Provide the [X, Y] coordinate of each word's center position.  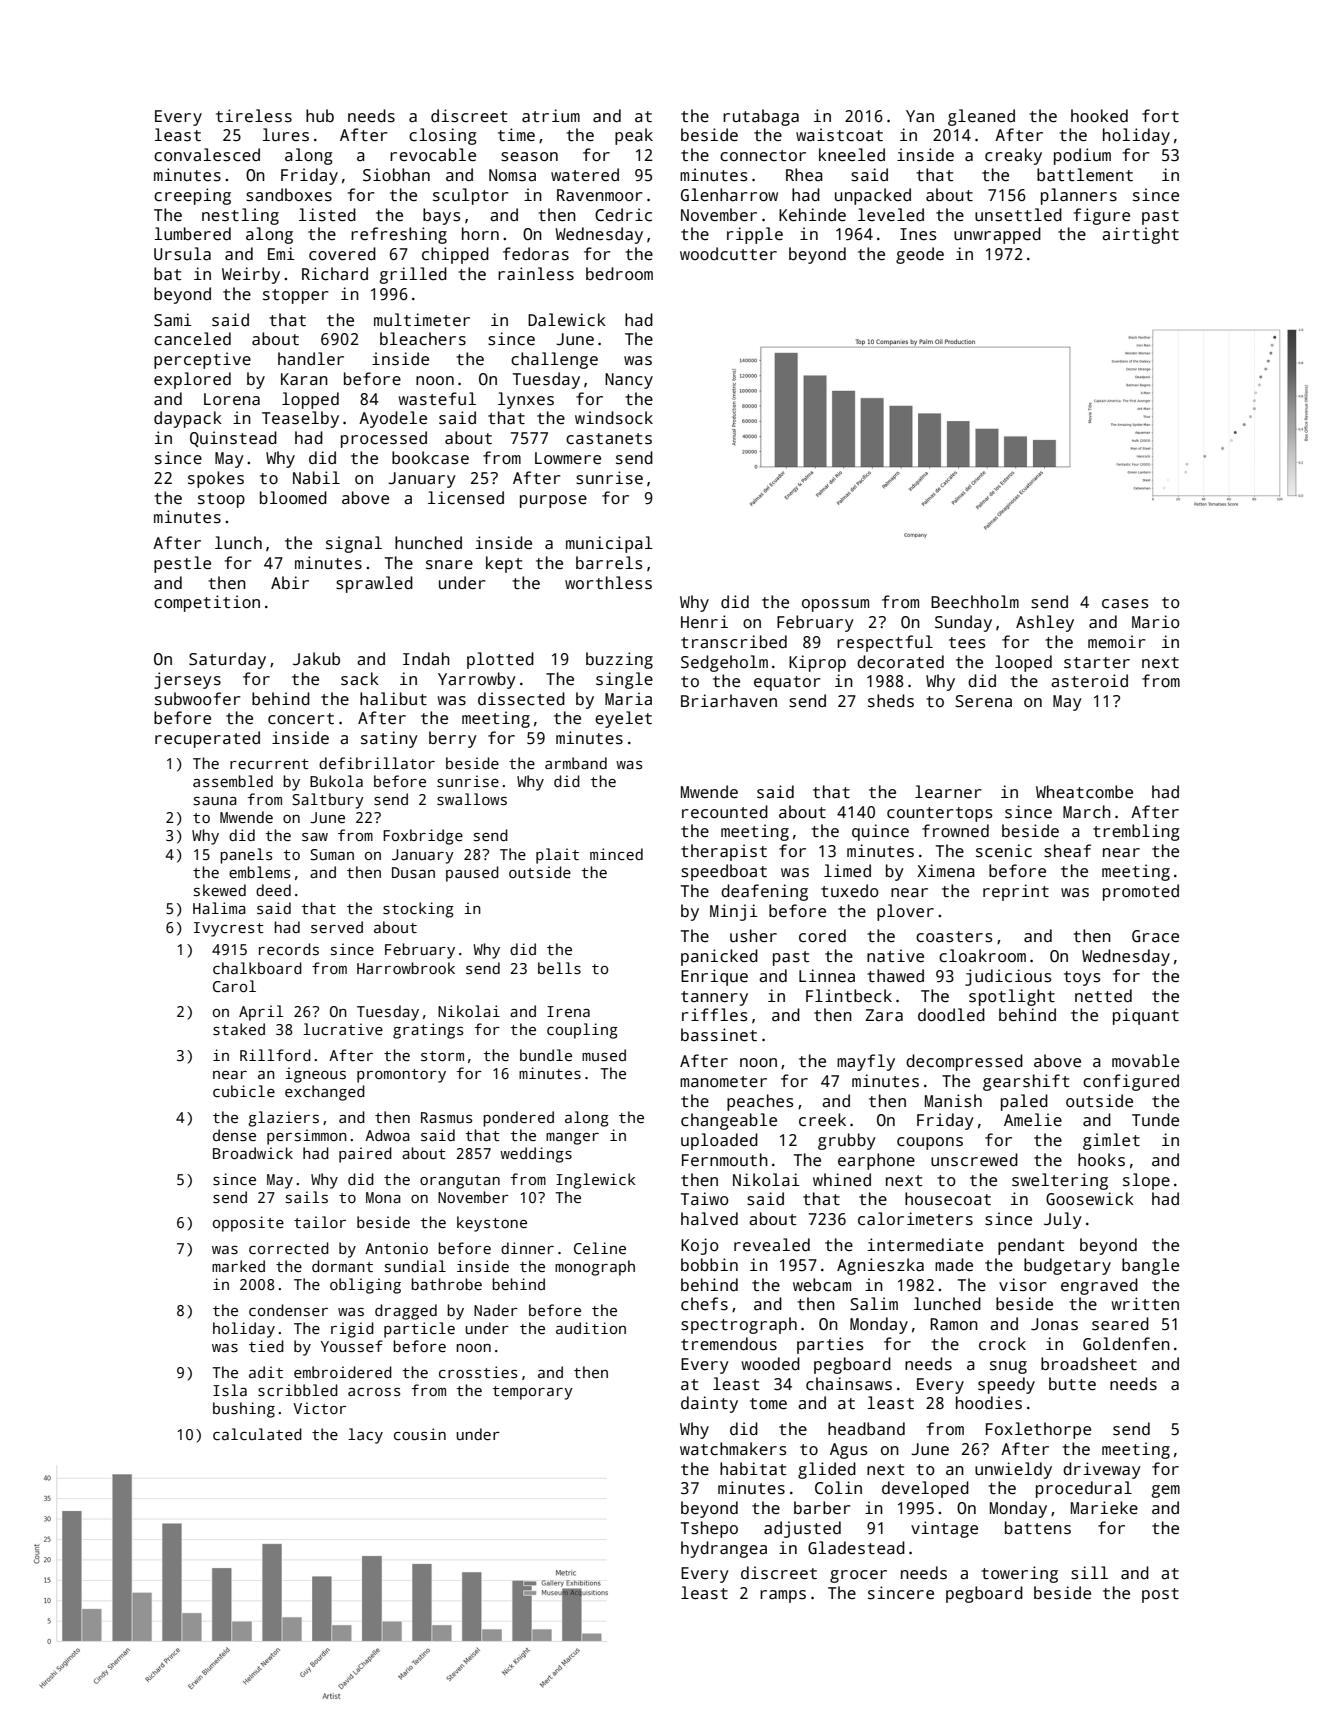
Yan [920, 116]
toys [1082, 978]
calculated [257, 1434]
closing [443, 136]
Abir [290, 582]
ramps [783, 1596]
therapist [724, 852]
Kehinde [812, 214]
